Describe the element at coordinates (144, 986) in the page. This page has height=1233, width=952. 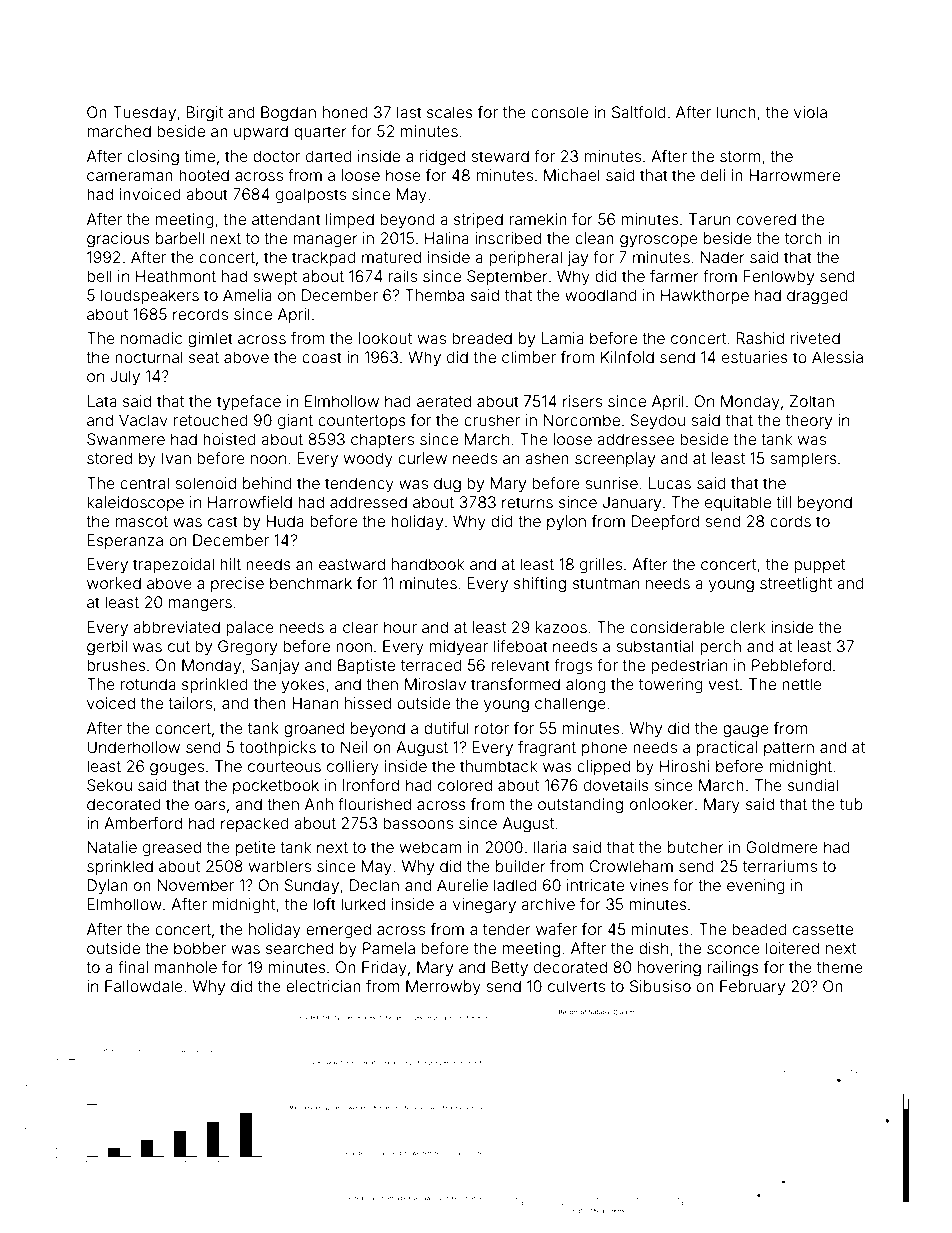
I see `Fallowdale` at that location.
